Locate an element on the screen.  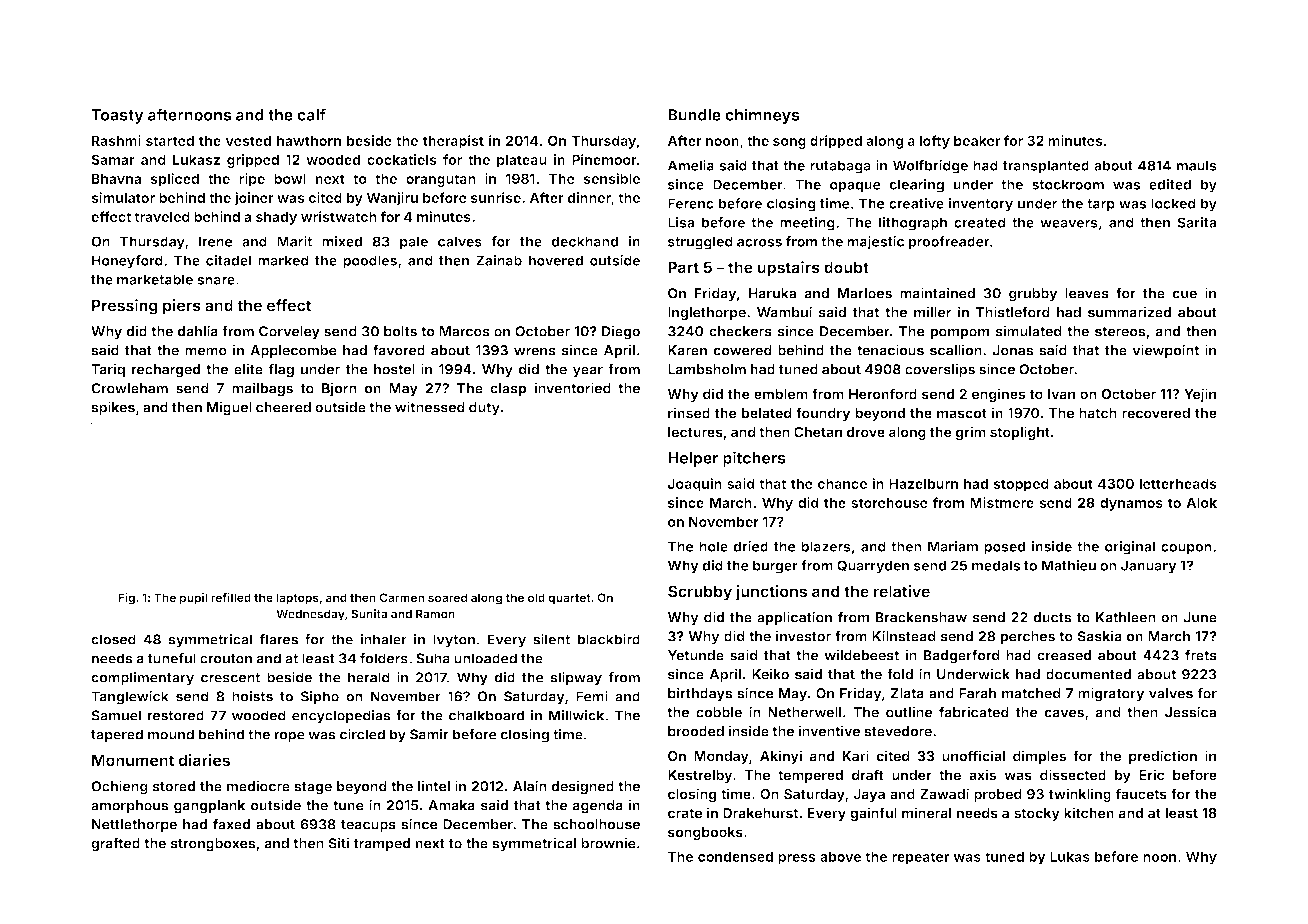
inventoried is located at coordinates (572, 388).
